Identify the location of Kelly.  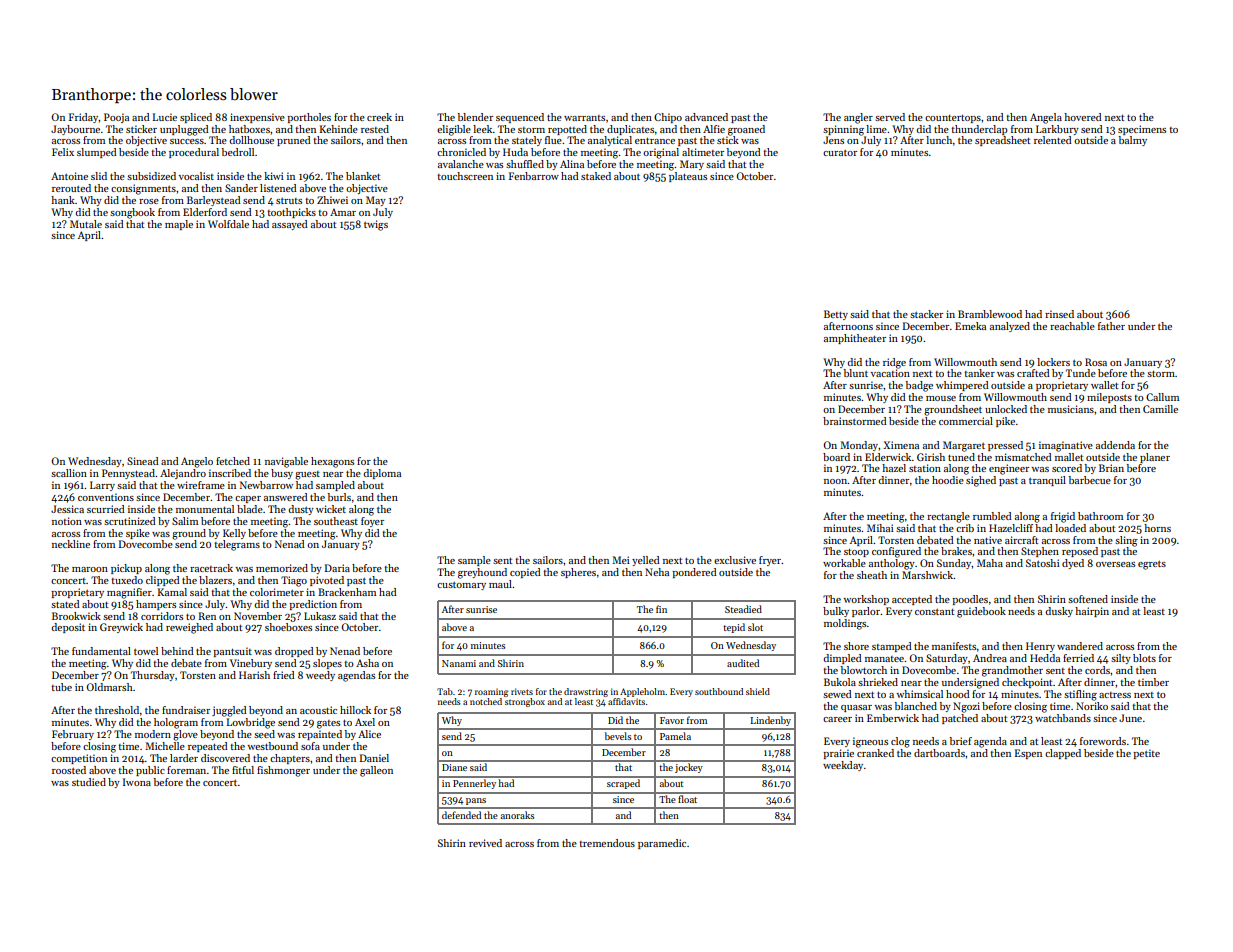
(234, 534).
